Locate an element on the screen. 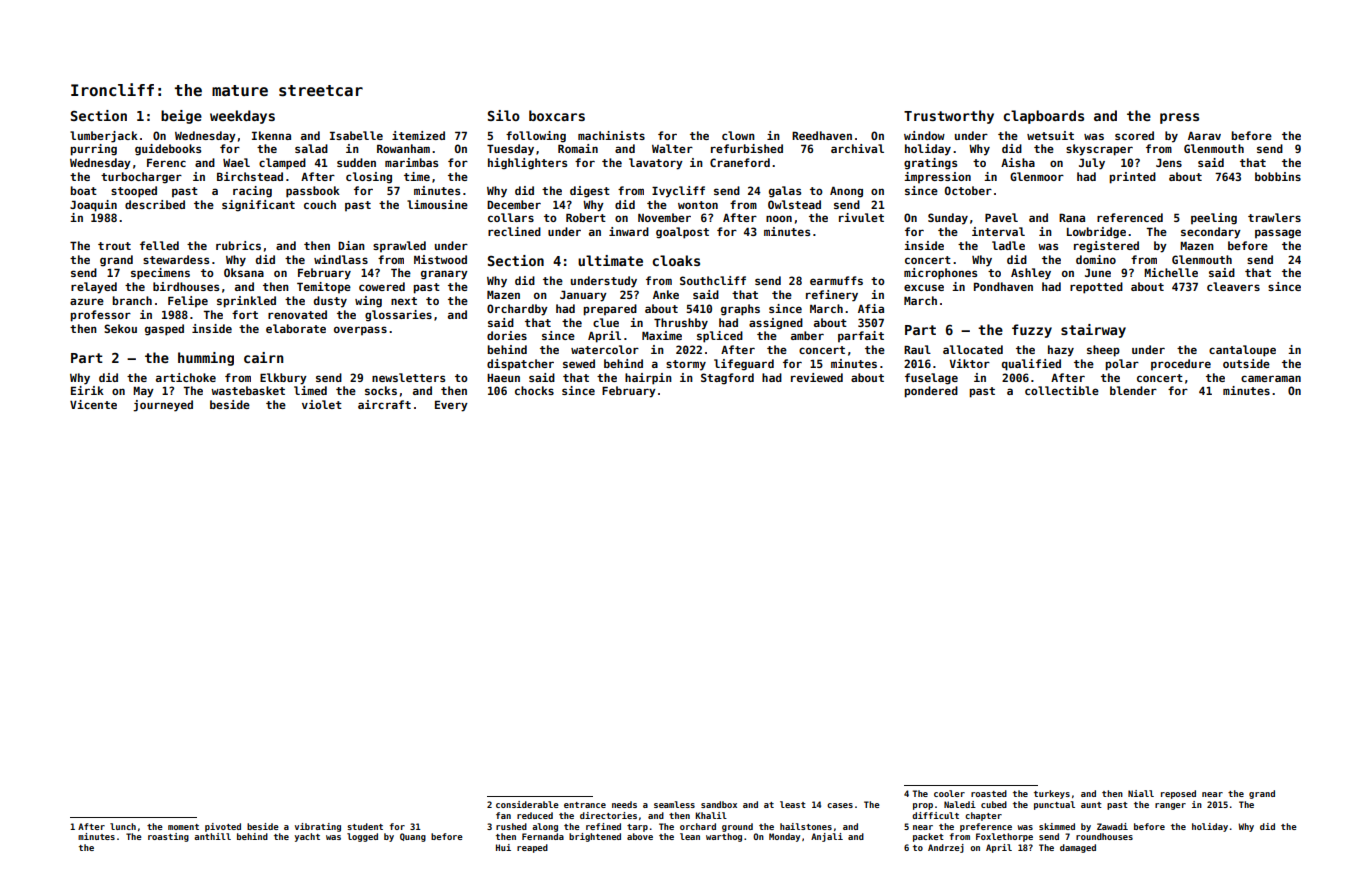 The width and height of the screenshot is (1372, 887). trawlers is located at coordinates (1274, 217).
